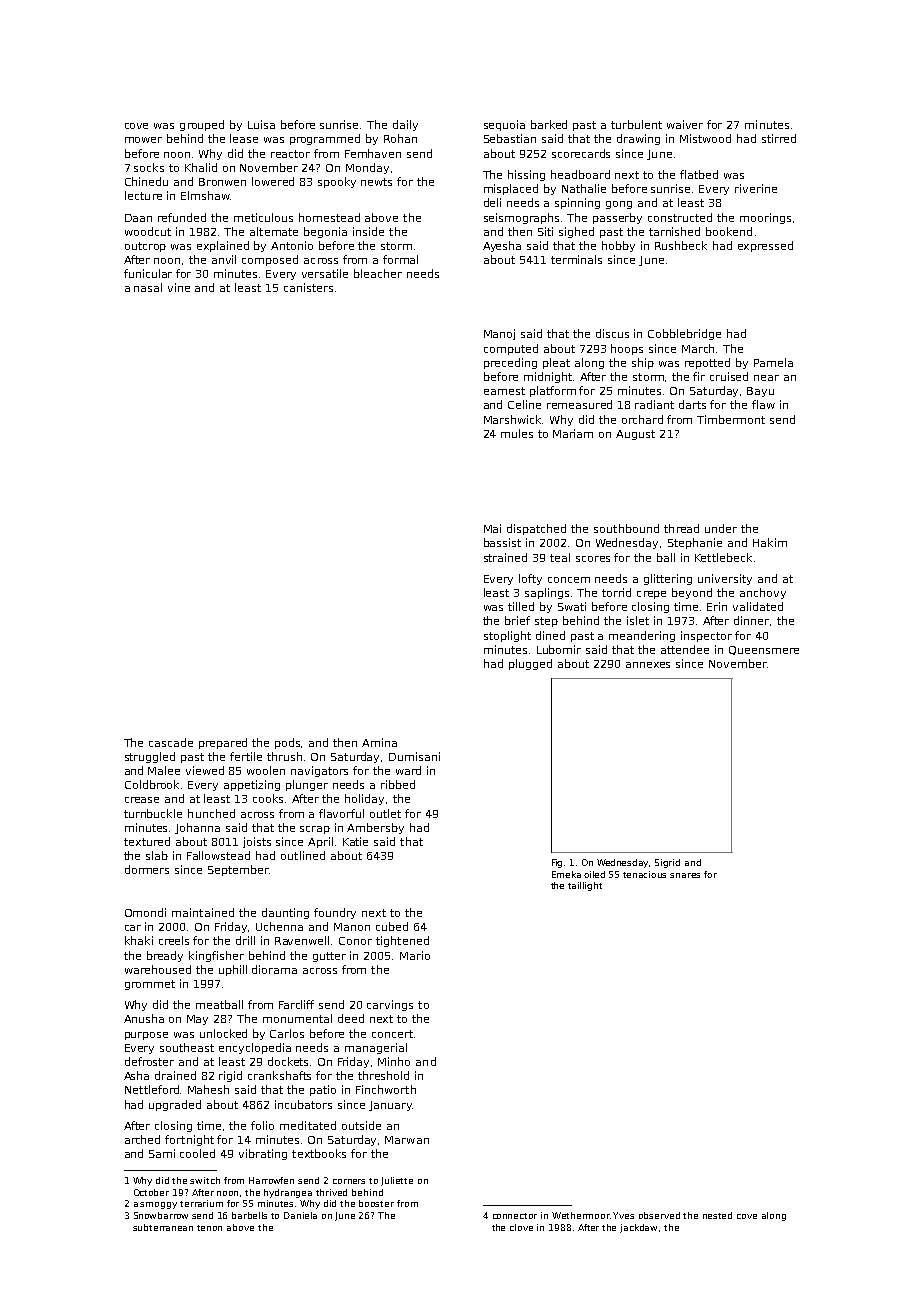 The image size is (924, 1308). I want to click on composed, so click(270, 260).
